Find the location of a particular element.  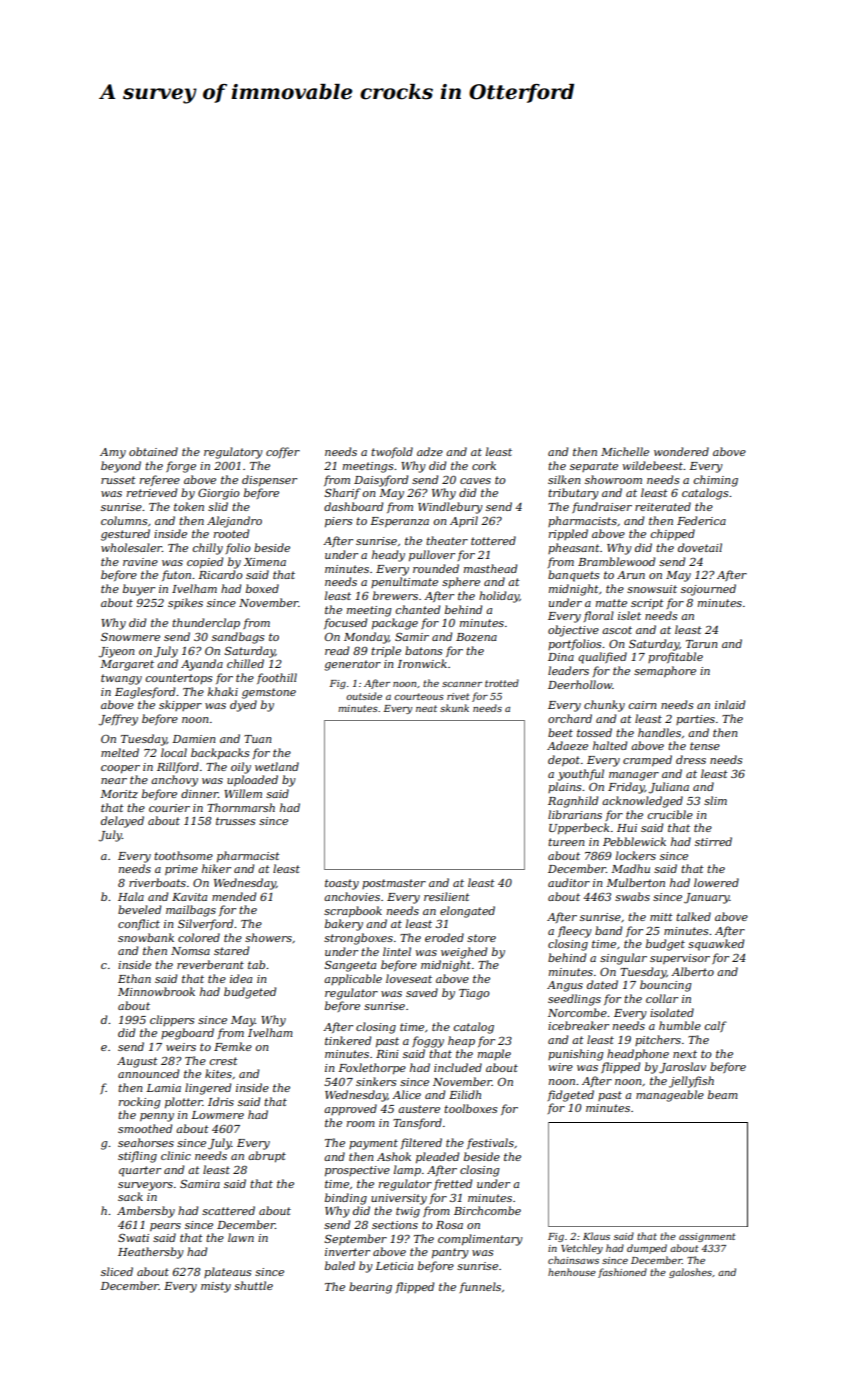

masthead is located at coordinates (490, 568).
